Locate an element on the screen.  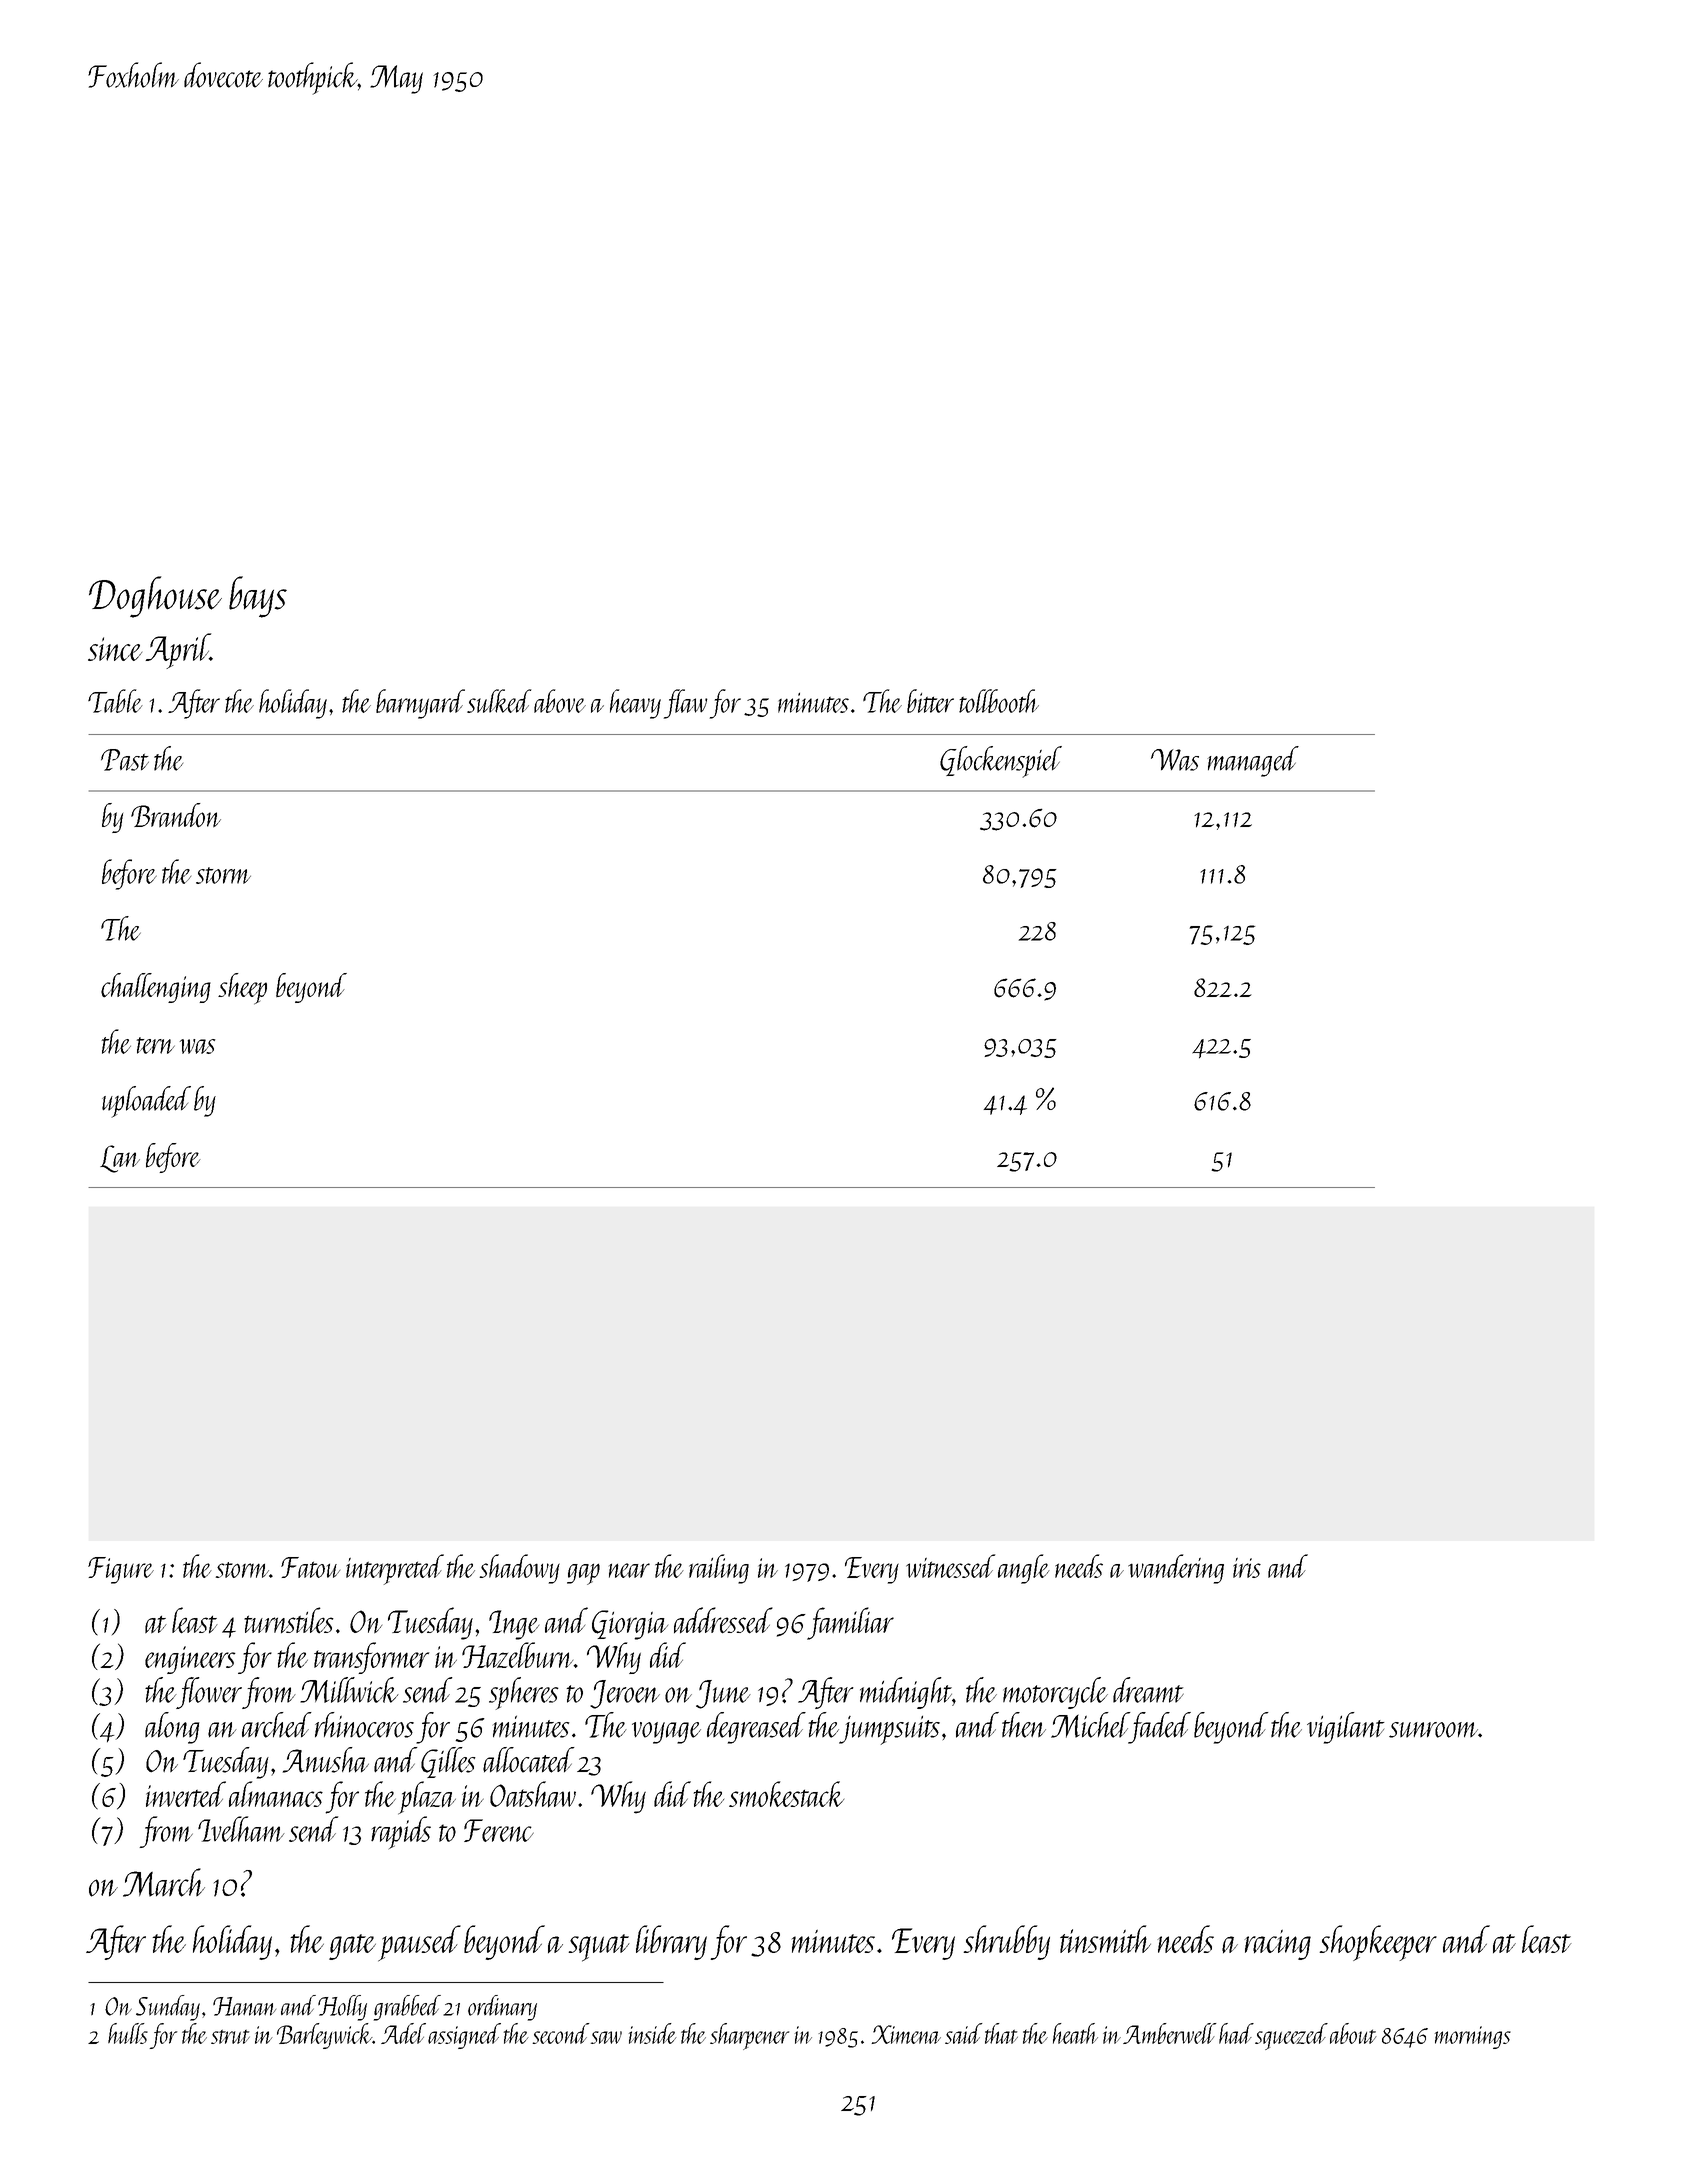
Glockenspiel is located at coordinates (1001, 762).
